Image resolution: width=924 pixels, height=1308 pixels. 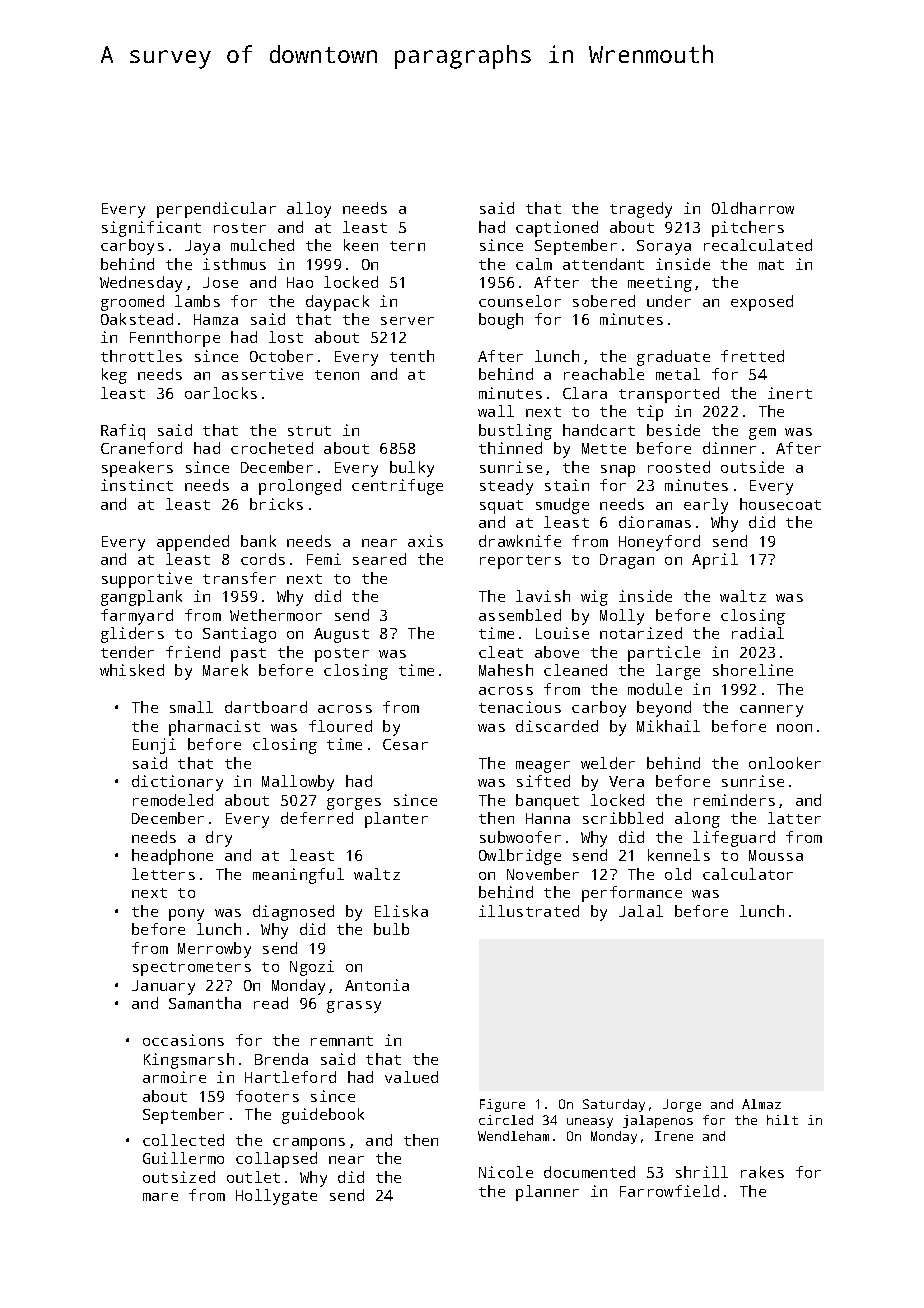 I want to click on hilt, so click(x=782, y=1120).
